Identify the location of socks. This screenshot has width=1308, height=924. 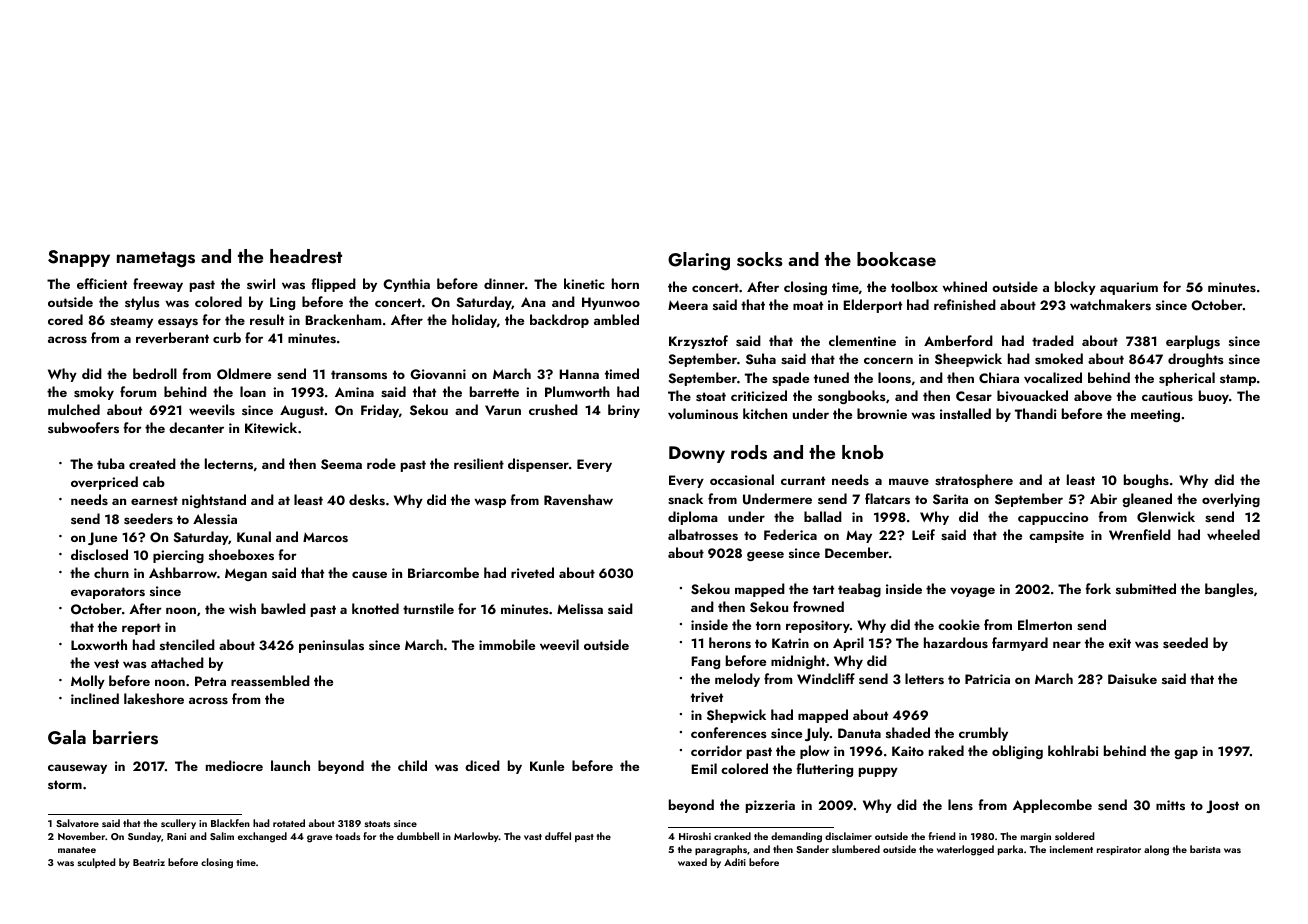
(760, 259).
